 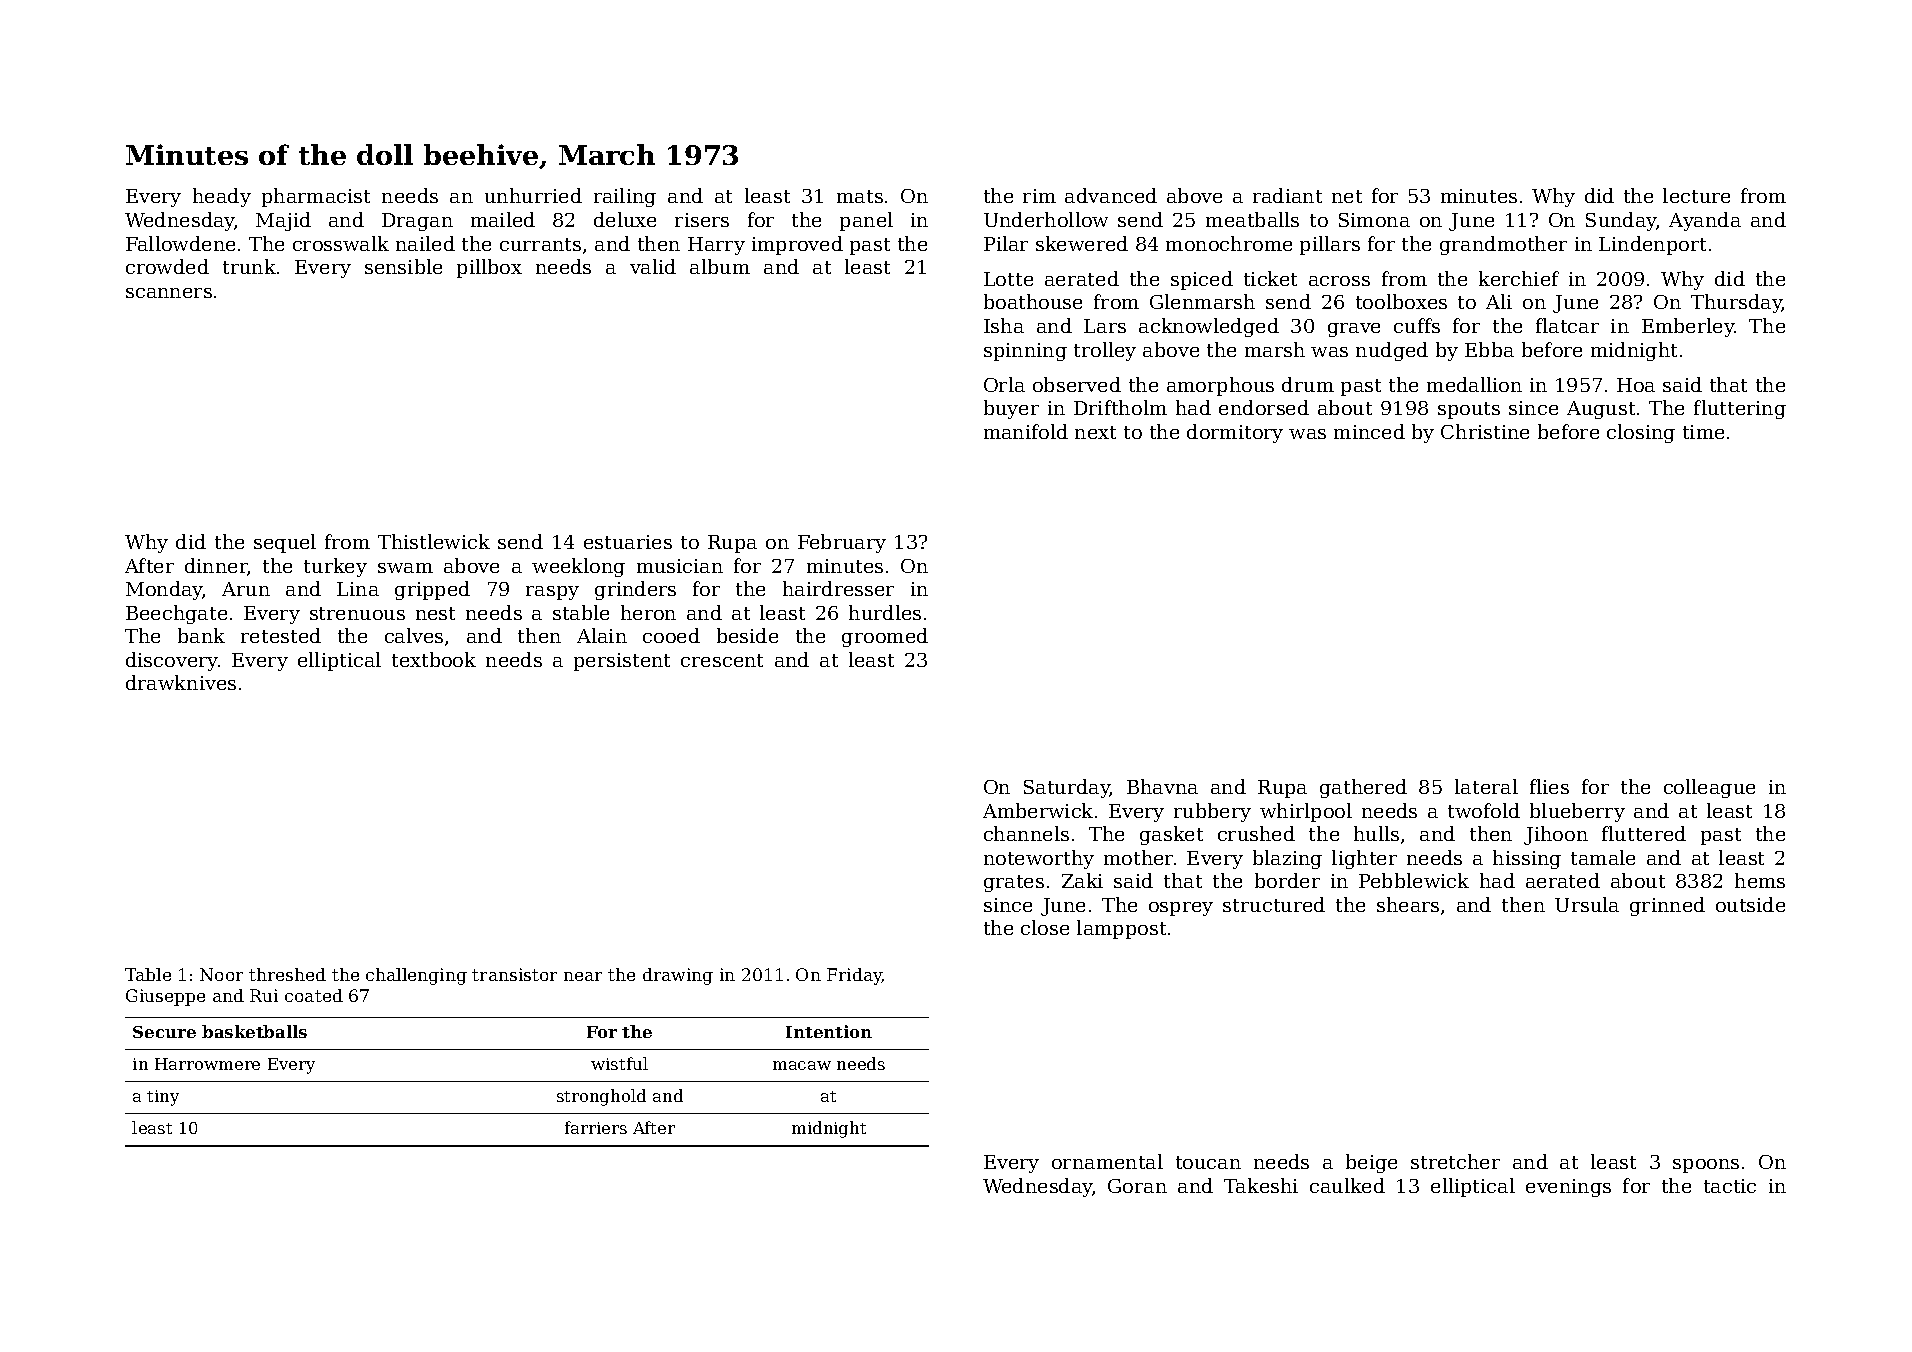 I want to click on outside, so click(x=1750, y=904).
